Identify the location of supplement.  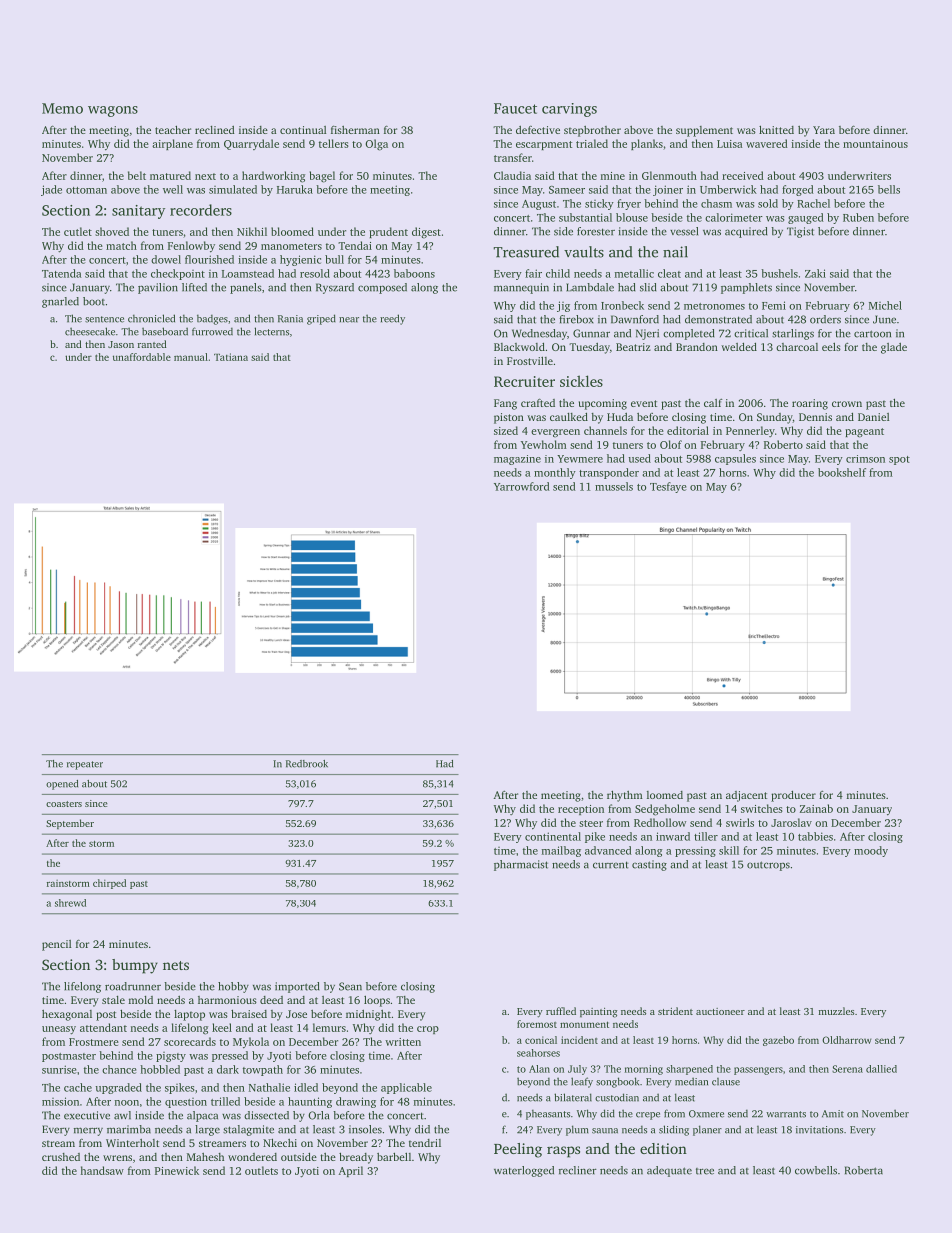
(704, 131).
